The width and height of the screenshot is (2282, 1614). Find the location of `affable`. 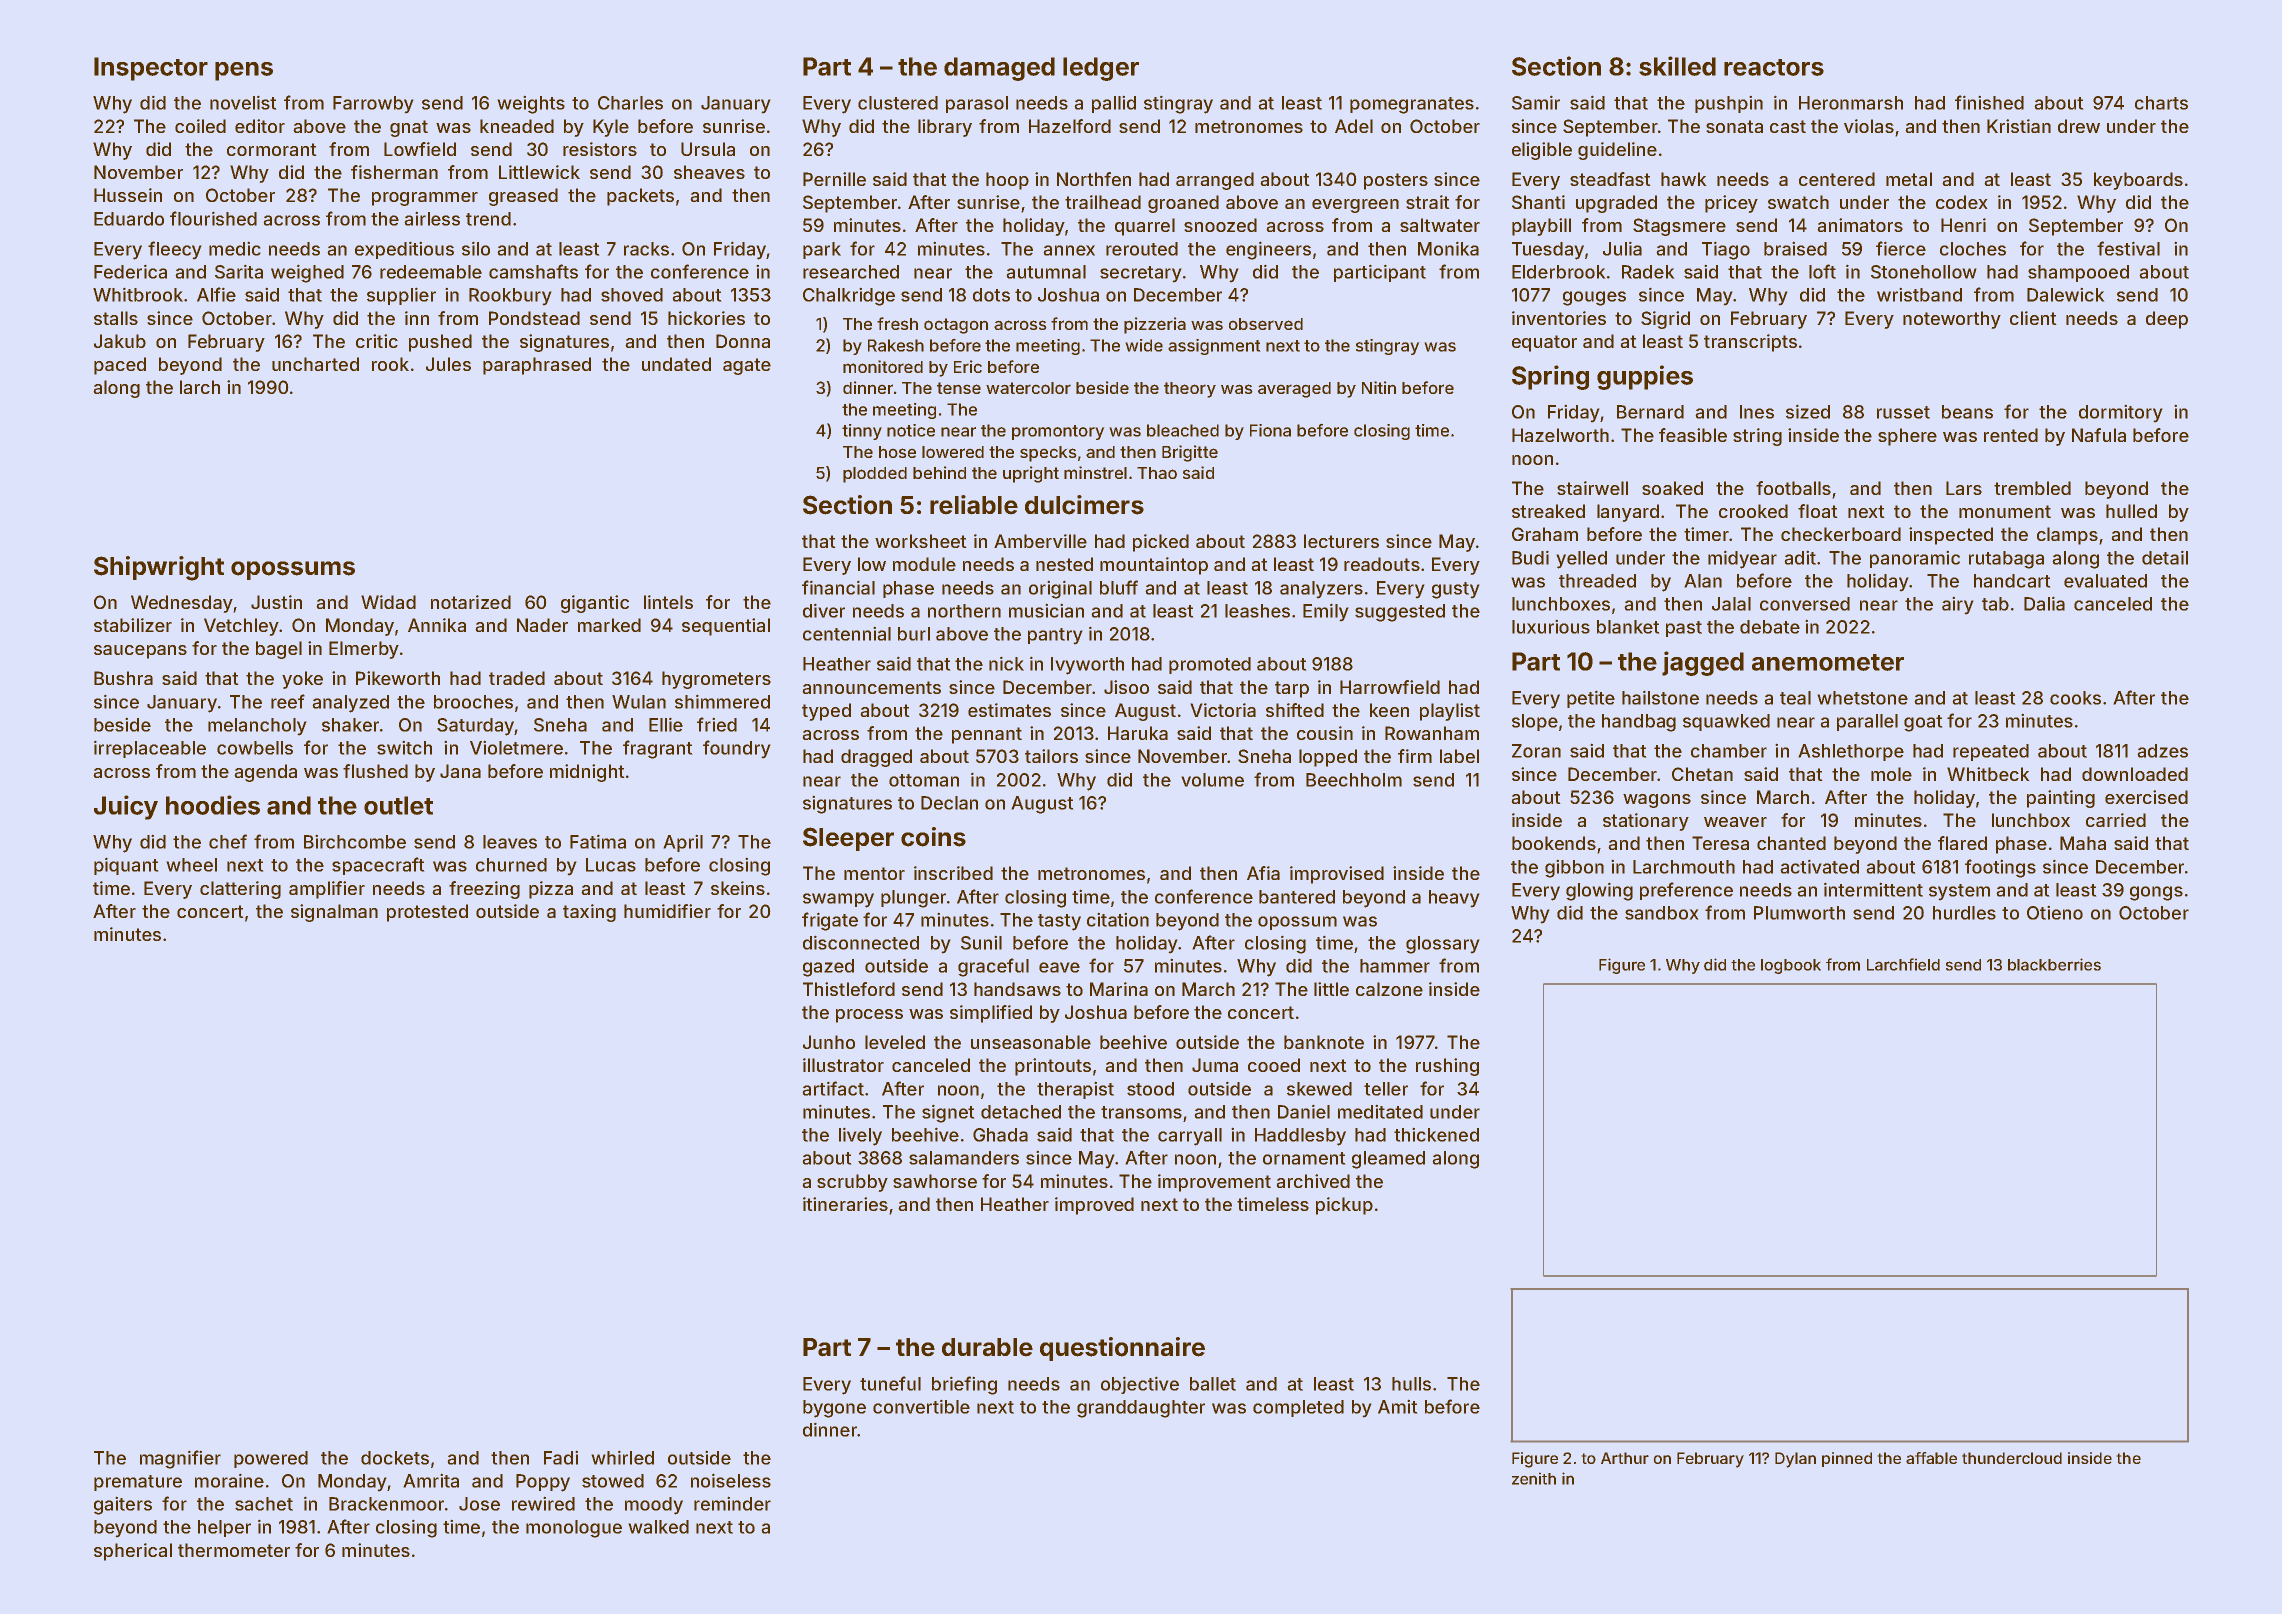

affable is located at coordinates (1931, 1458).
